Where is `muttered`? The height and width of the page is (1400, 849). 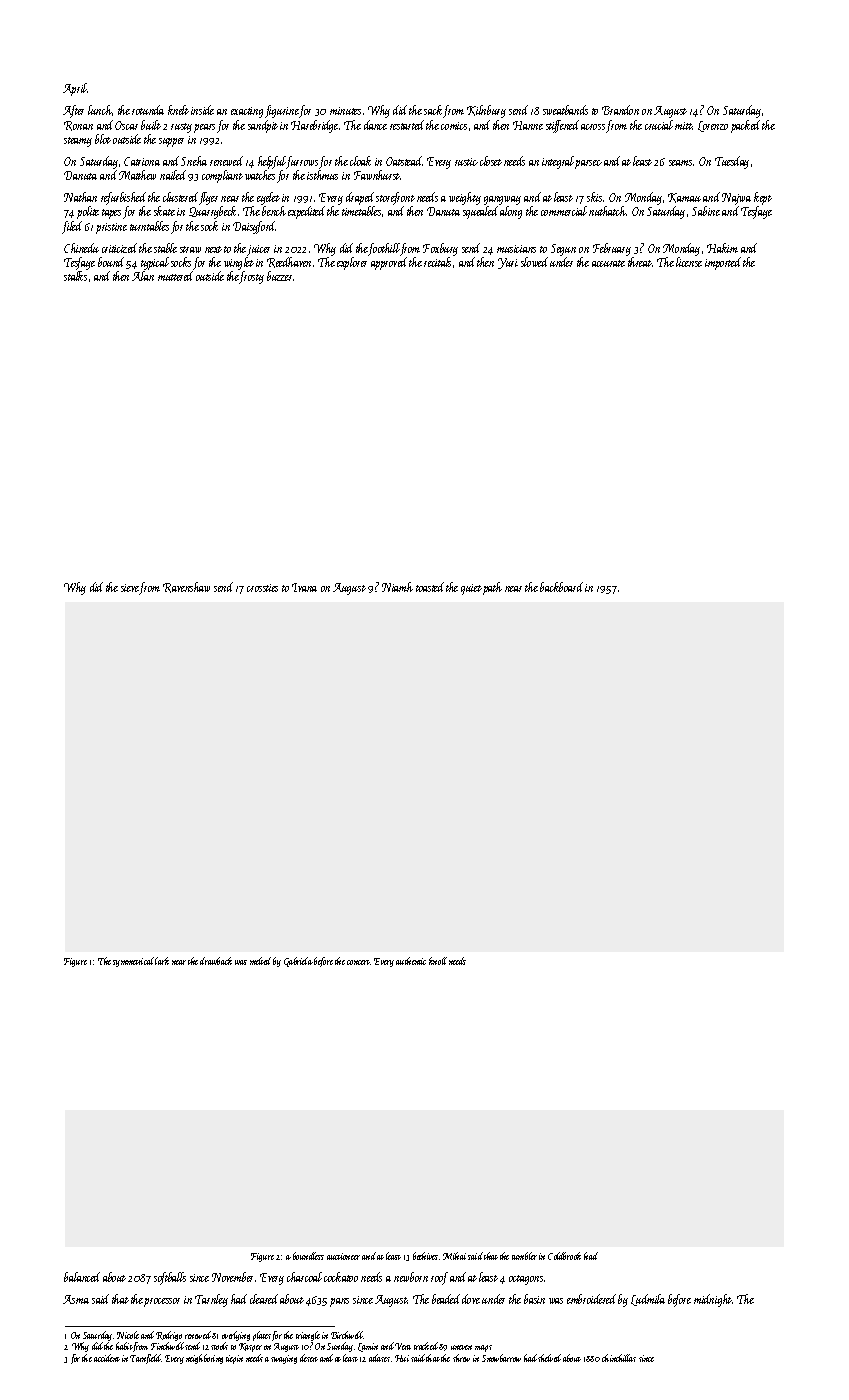
muttered is located at coordinates (175, 276).
